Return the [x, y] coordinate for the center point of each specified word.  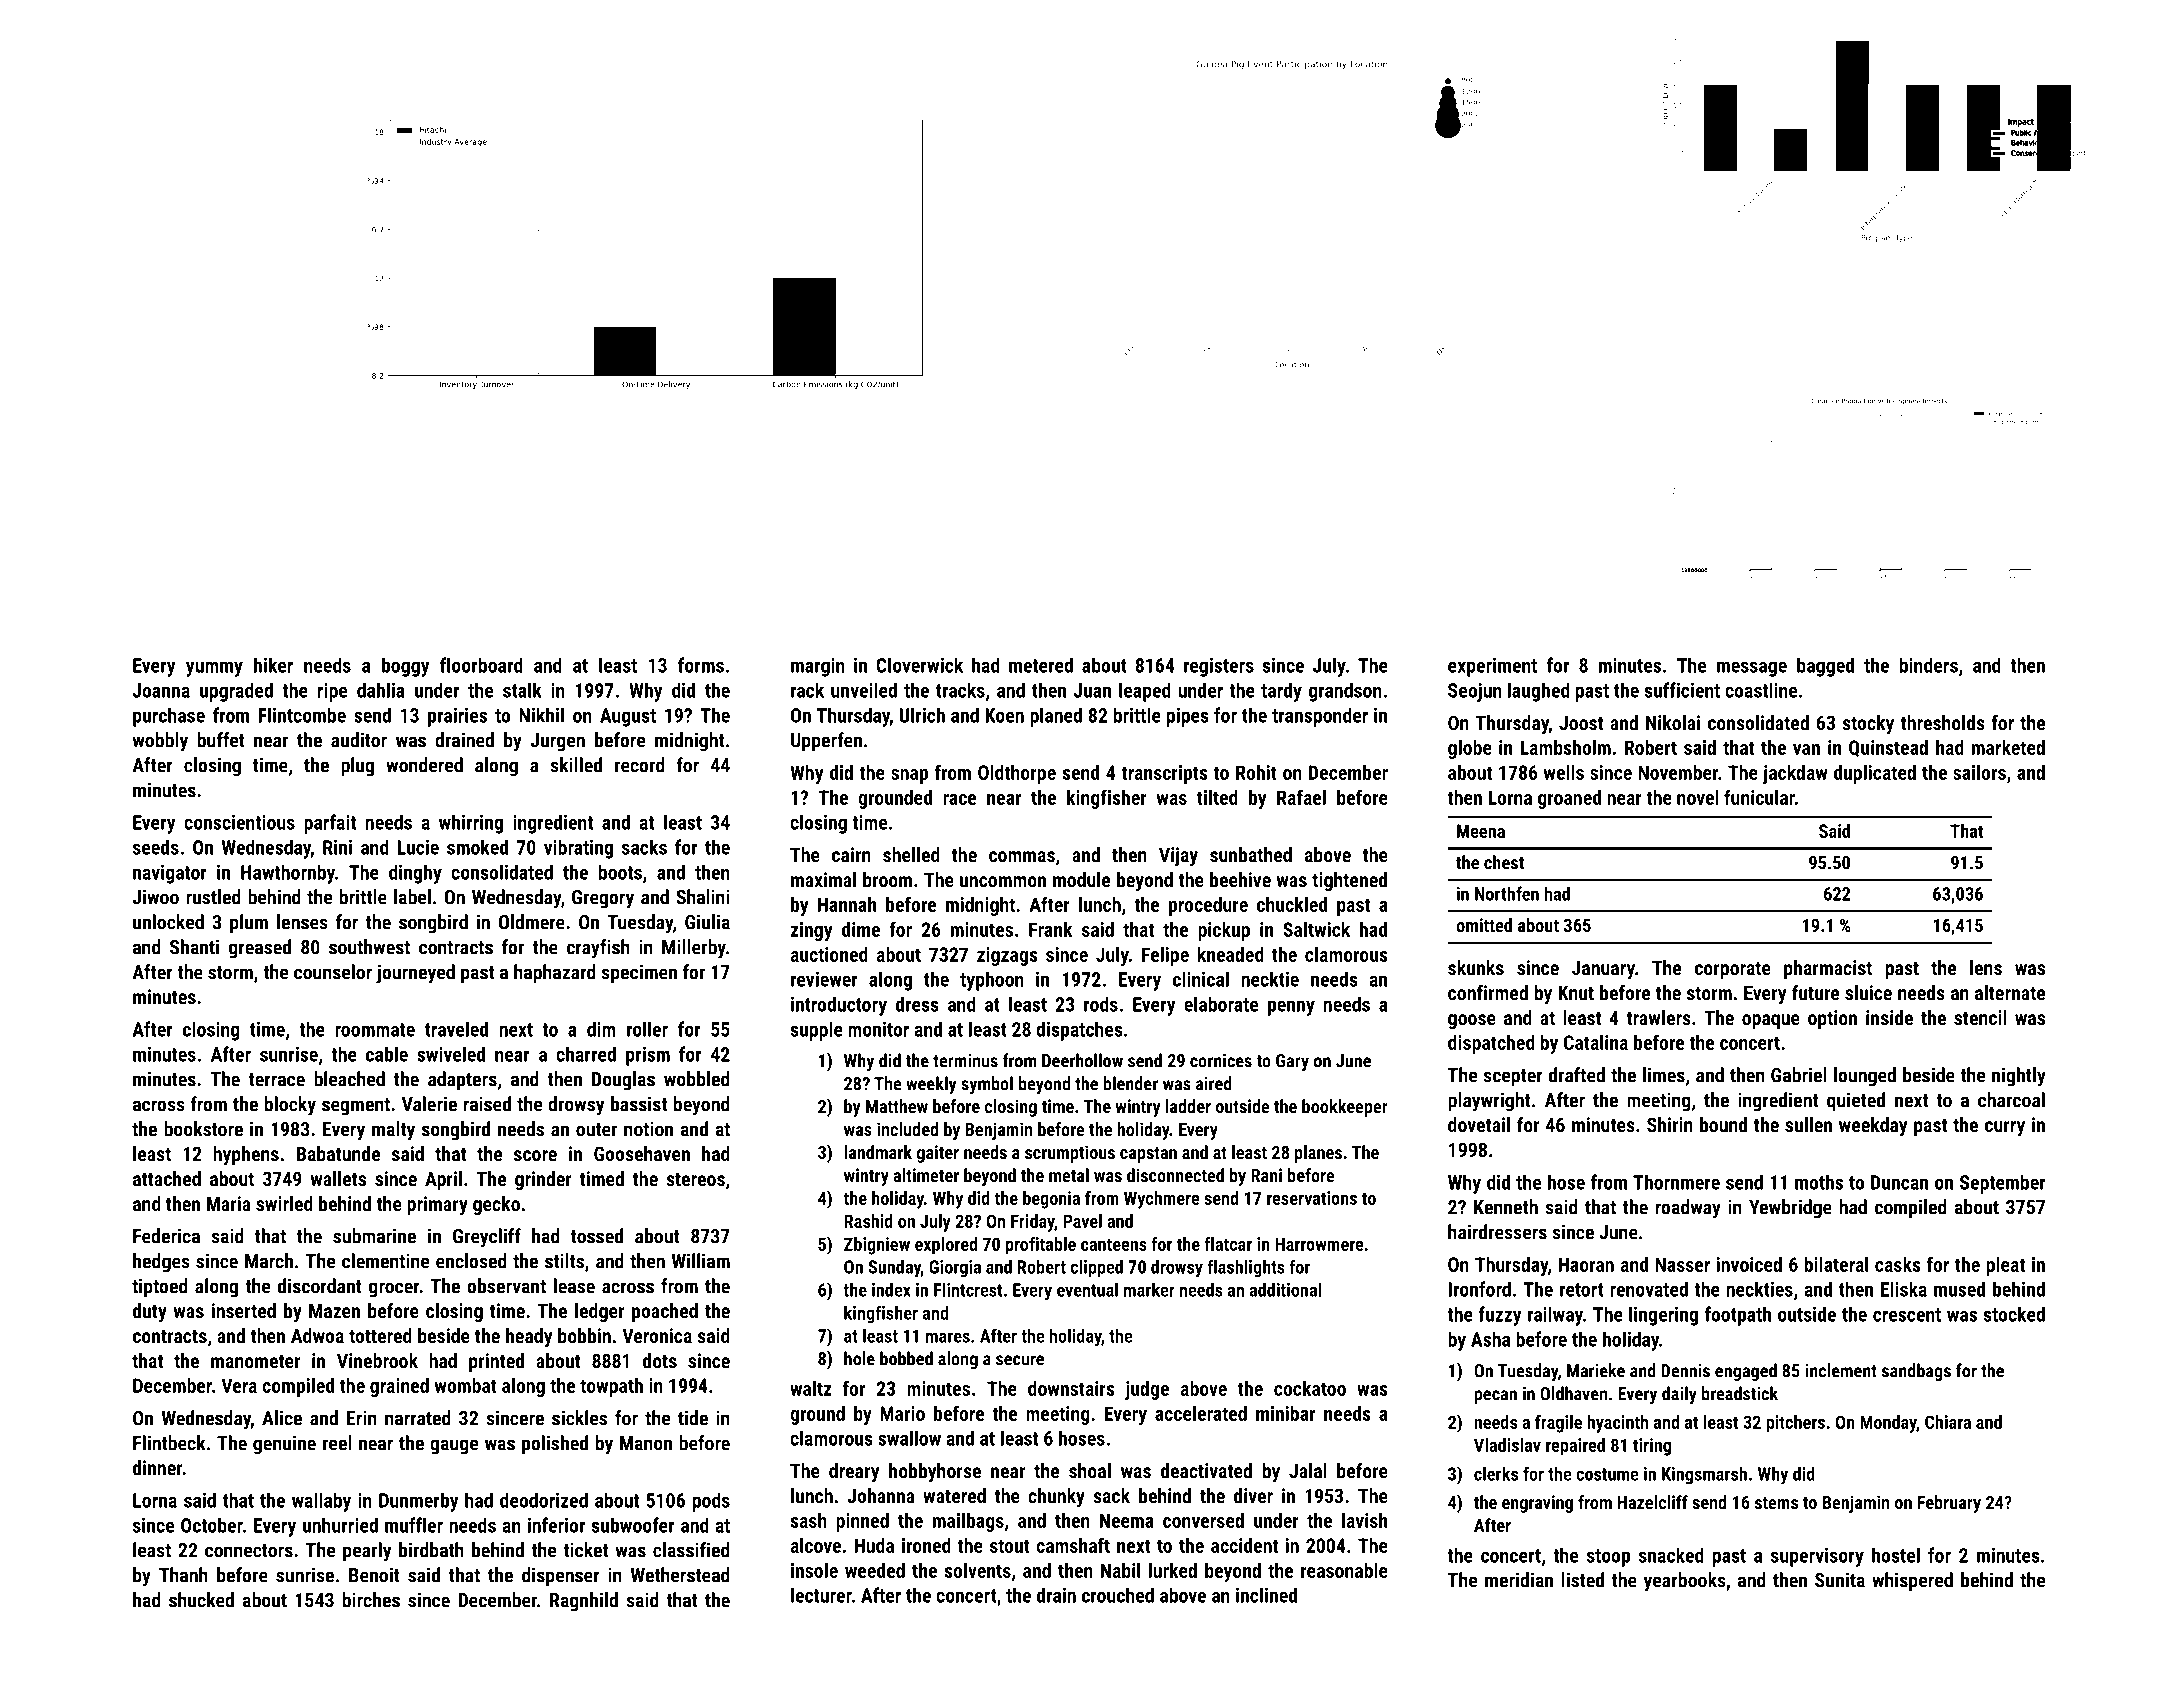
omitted [1484, 925]
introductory [839, 1006]
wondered [424, 765]
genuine [284, 1445]
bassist [639, 1104]
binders [1929, 665]
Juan [1092, 690]
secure [1020, 1360]
